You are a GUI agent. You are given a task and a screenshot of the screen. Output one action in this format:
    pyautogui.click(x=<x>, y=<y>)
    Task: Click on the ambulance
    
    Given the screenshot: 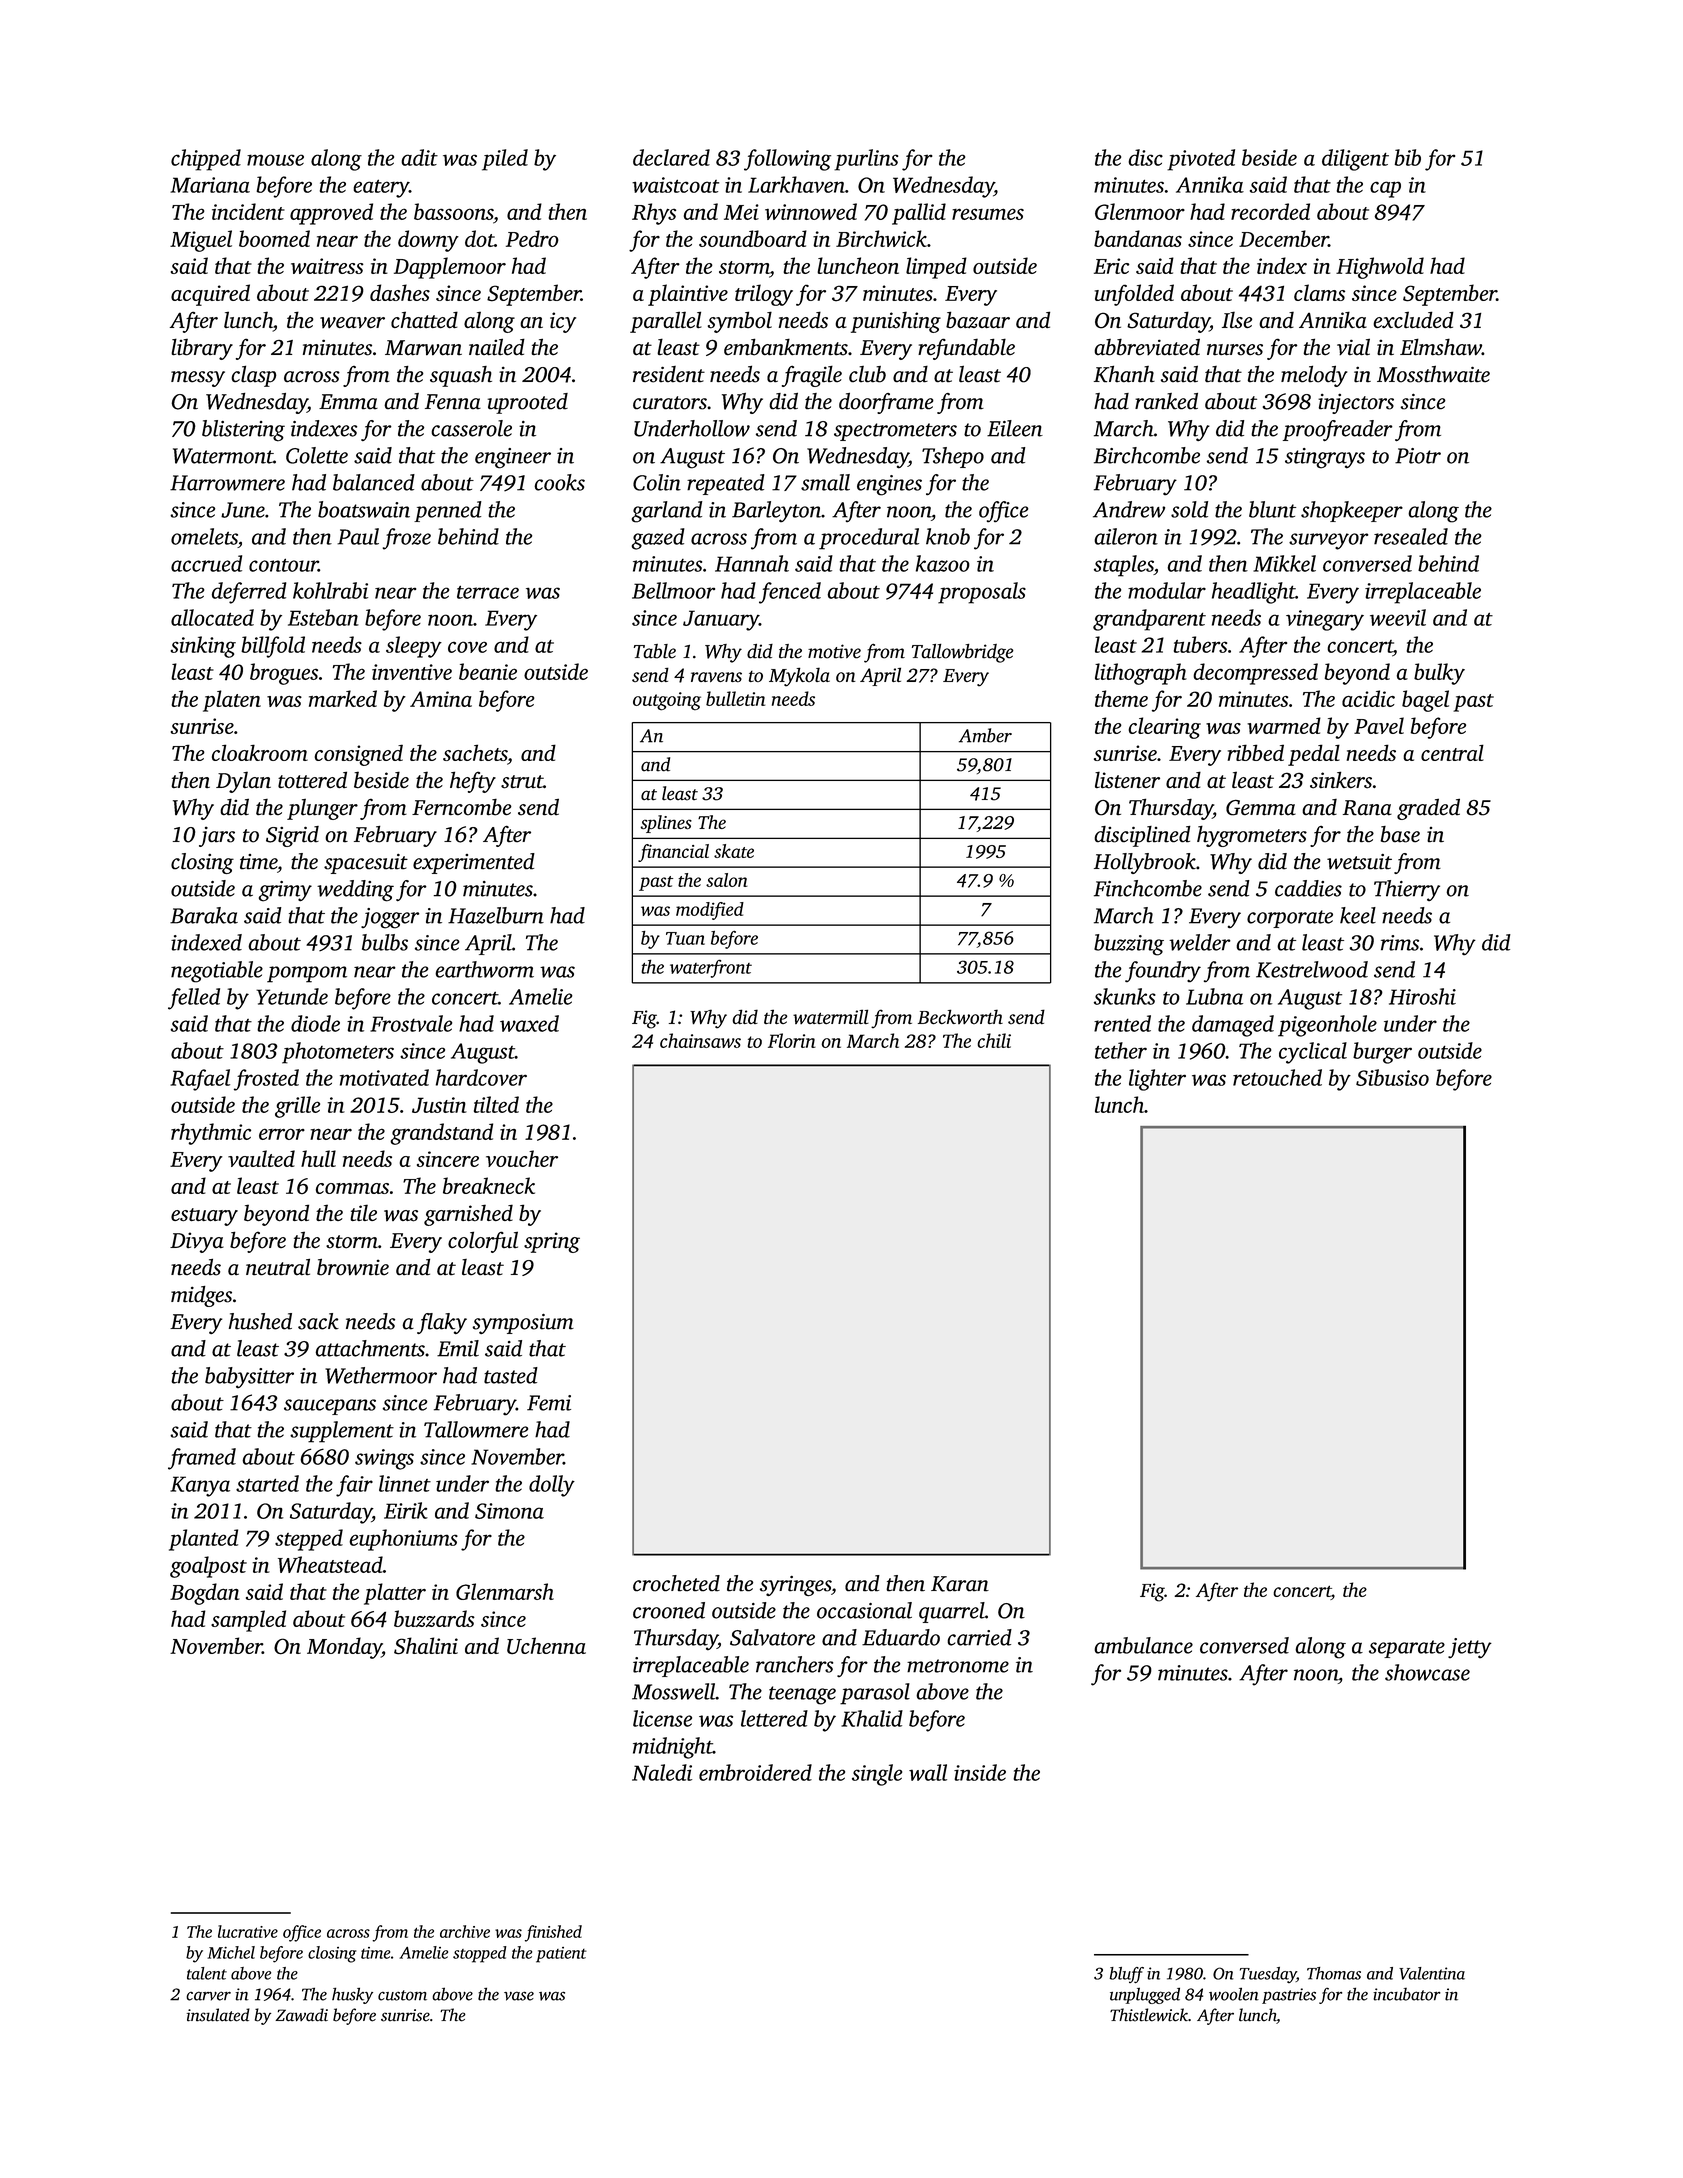 What is the action you would take?
    pyautogui.click(x=1143, y=1645)
